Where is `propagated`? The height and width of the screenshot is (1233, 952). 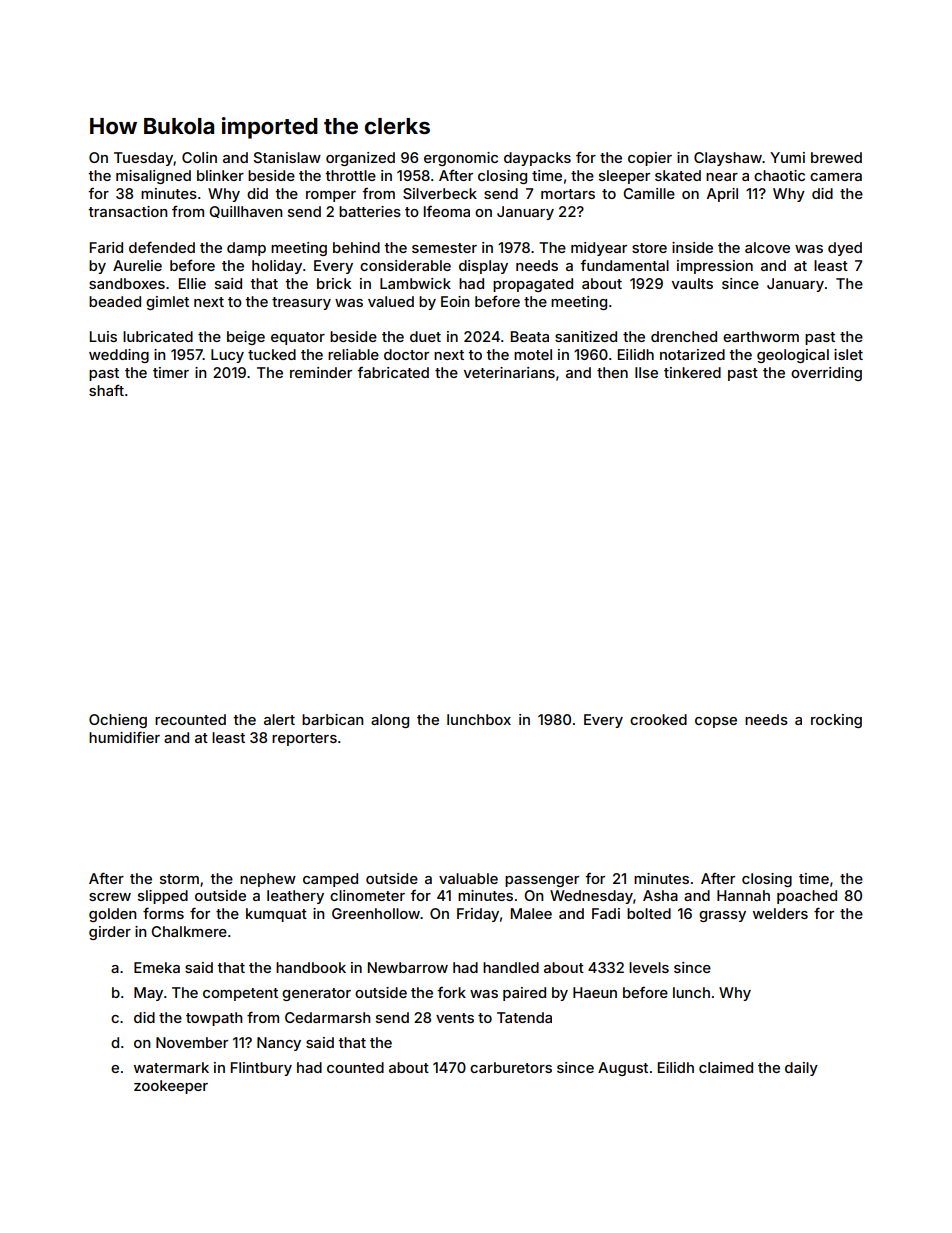 propagated is located at coordinates (533, 285).
